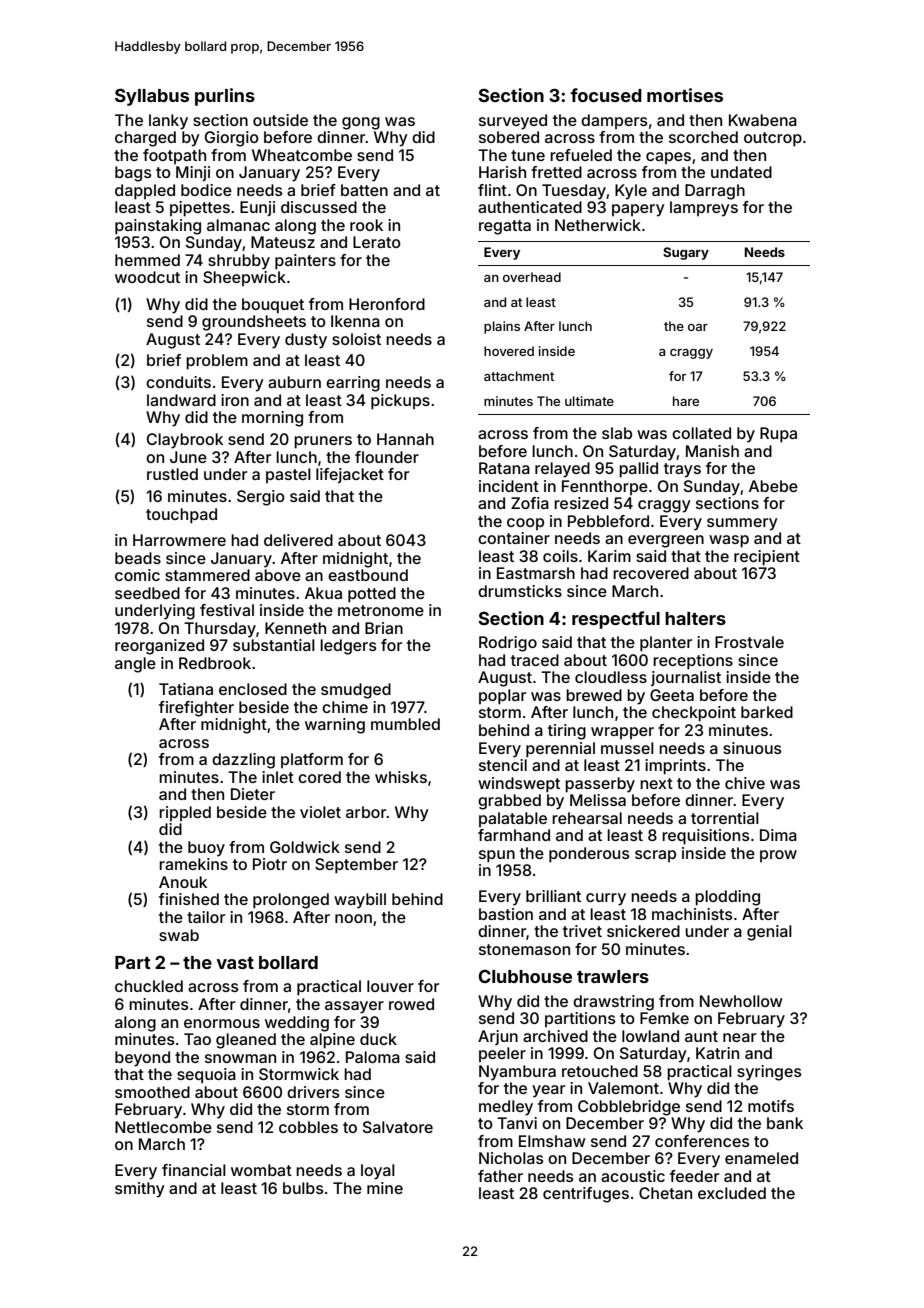 The height and width of the document is (1308, 924). I want to click on pickups, so click(400, 402).
